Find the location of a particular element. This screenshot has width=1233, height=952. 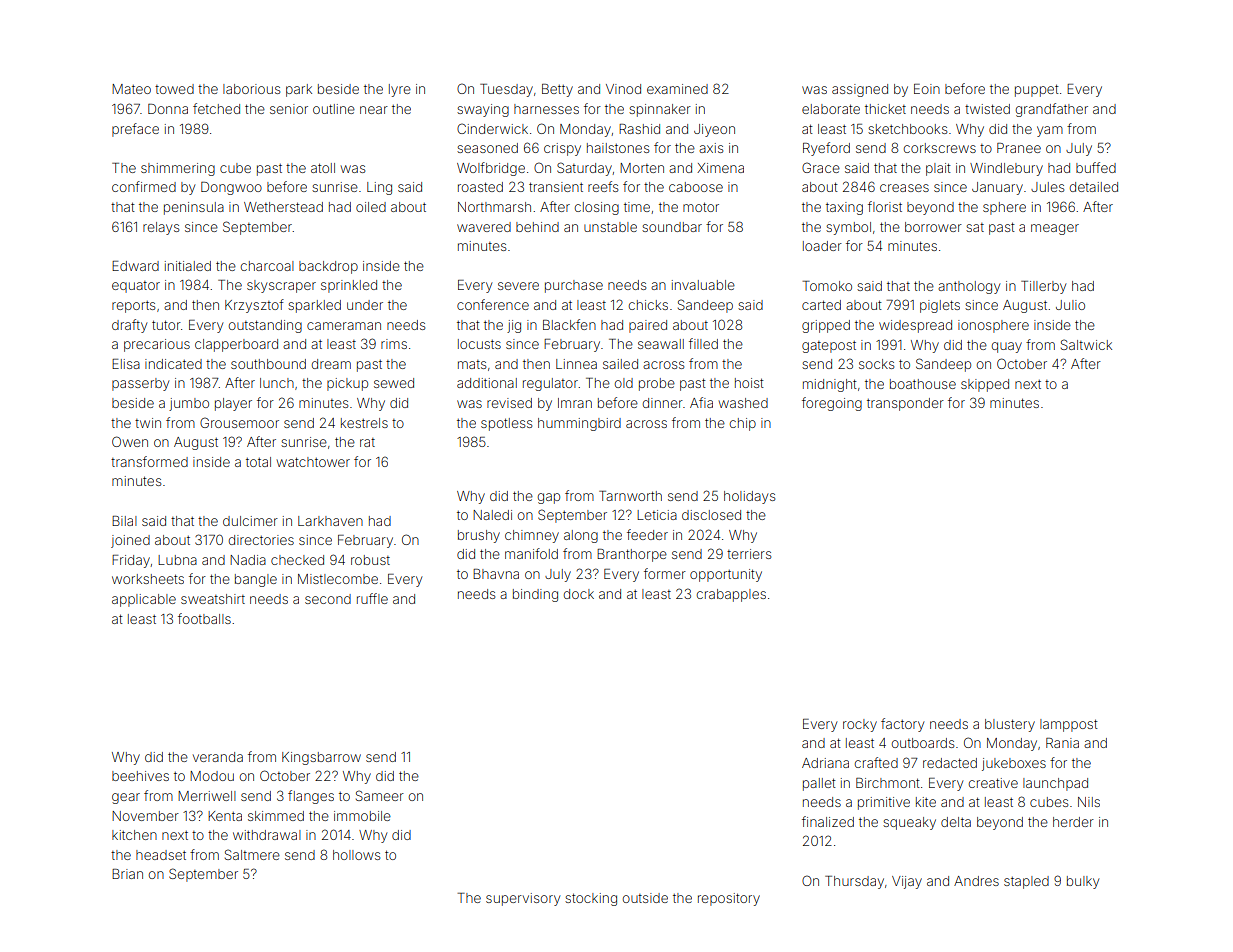

Ryeford is located at coordinates (826, 149).
